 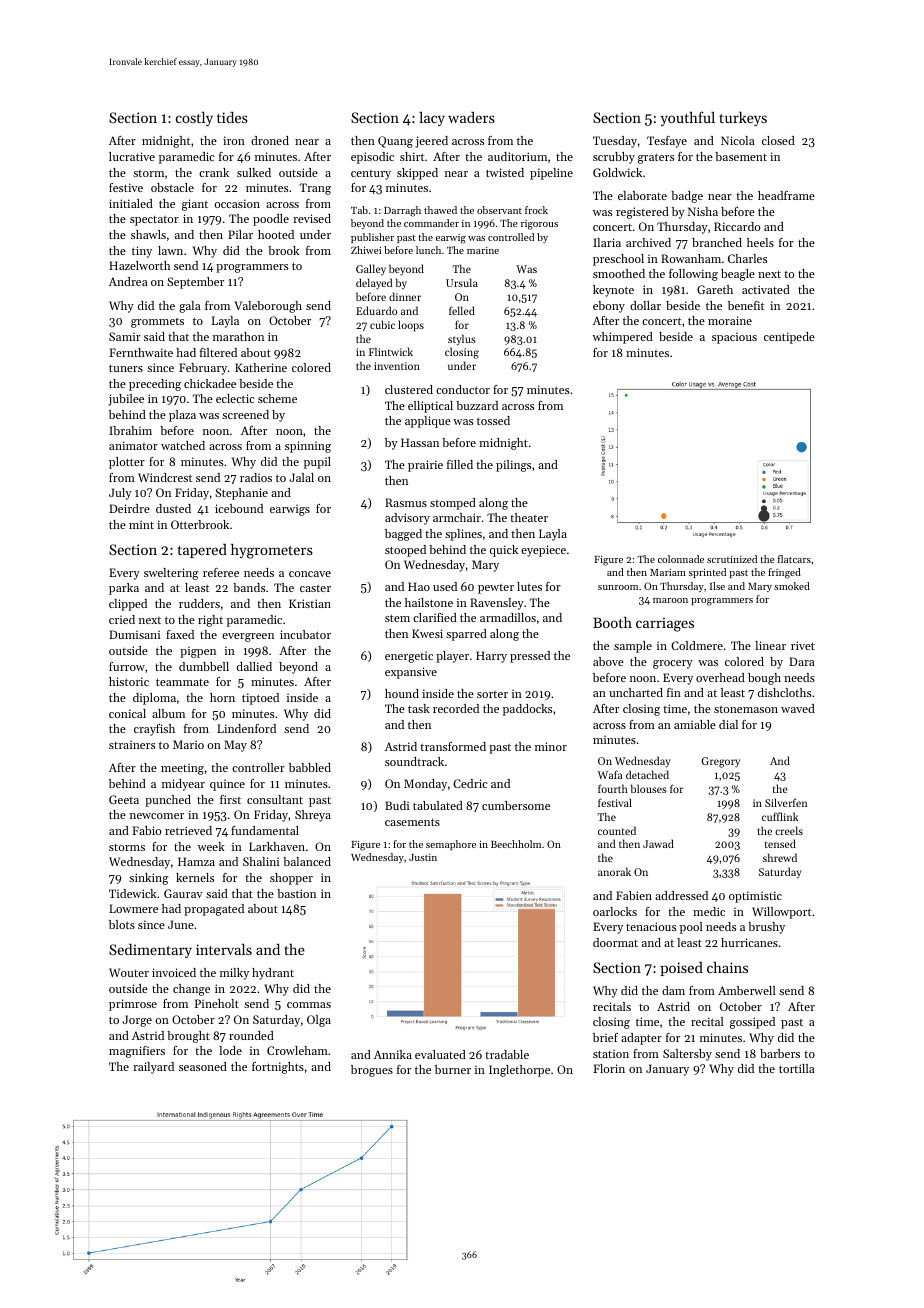 I want to click on sinking, so click(x=148, y=879).
